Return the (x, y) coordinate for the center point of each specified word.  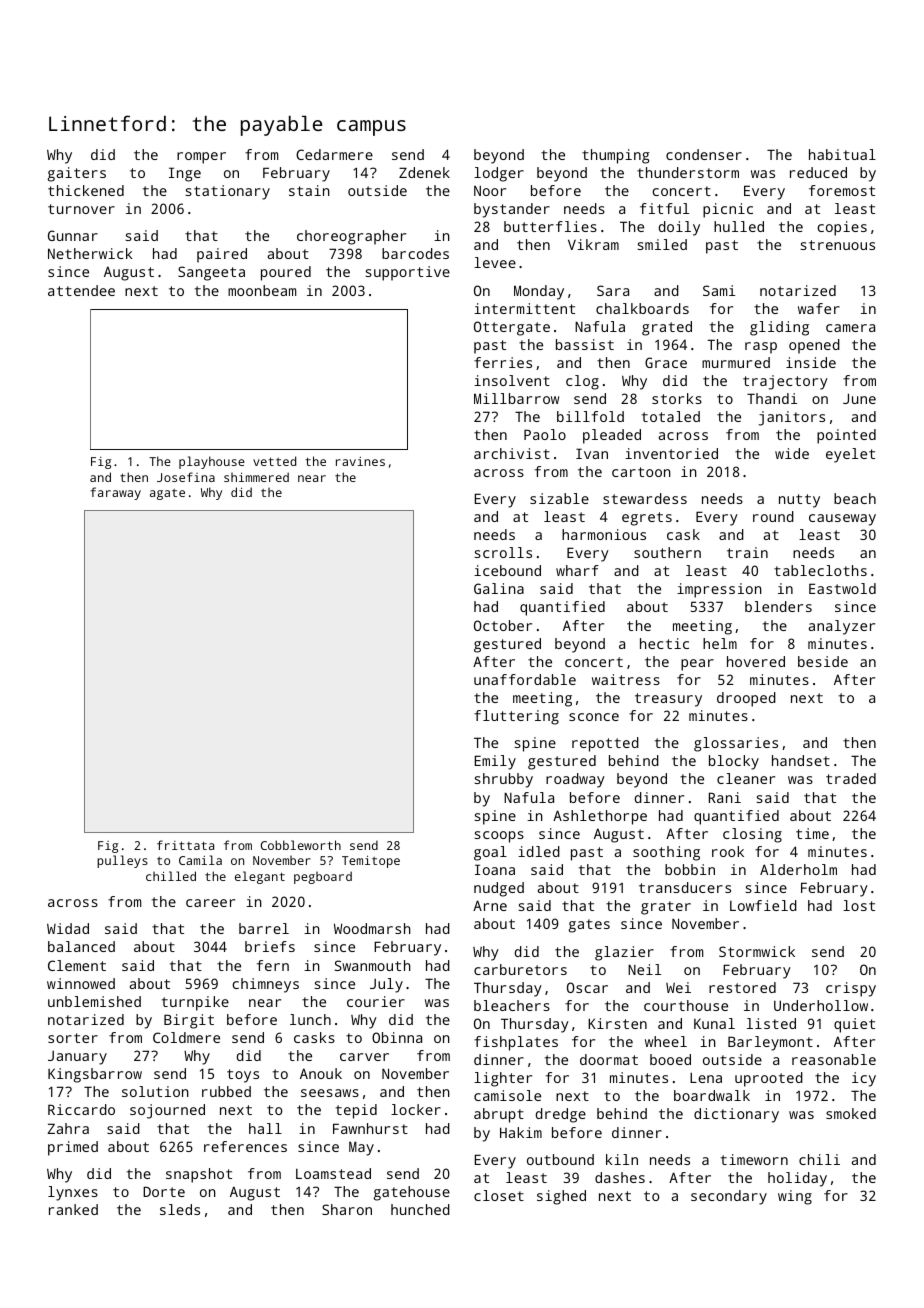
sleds (180, 1209)
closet (499, 1195)
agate (167, 494)
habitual (842, 154)
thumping (616, 156)
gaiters (77, 174)
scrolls (503, 552)
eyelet (850, 455)
